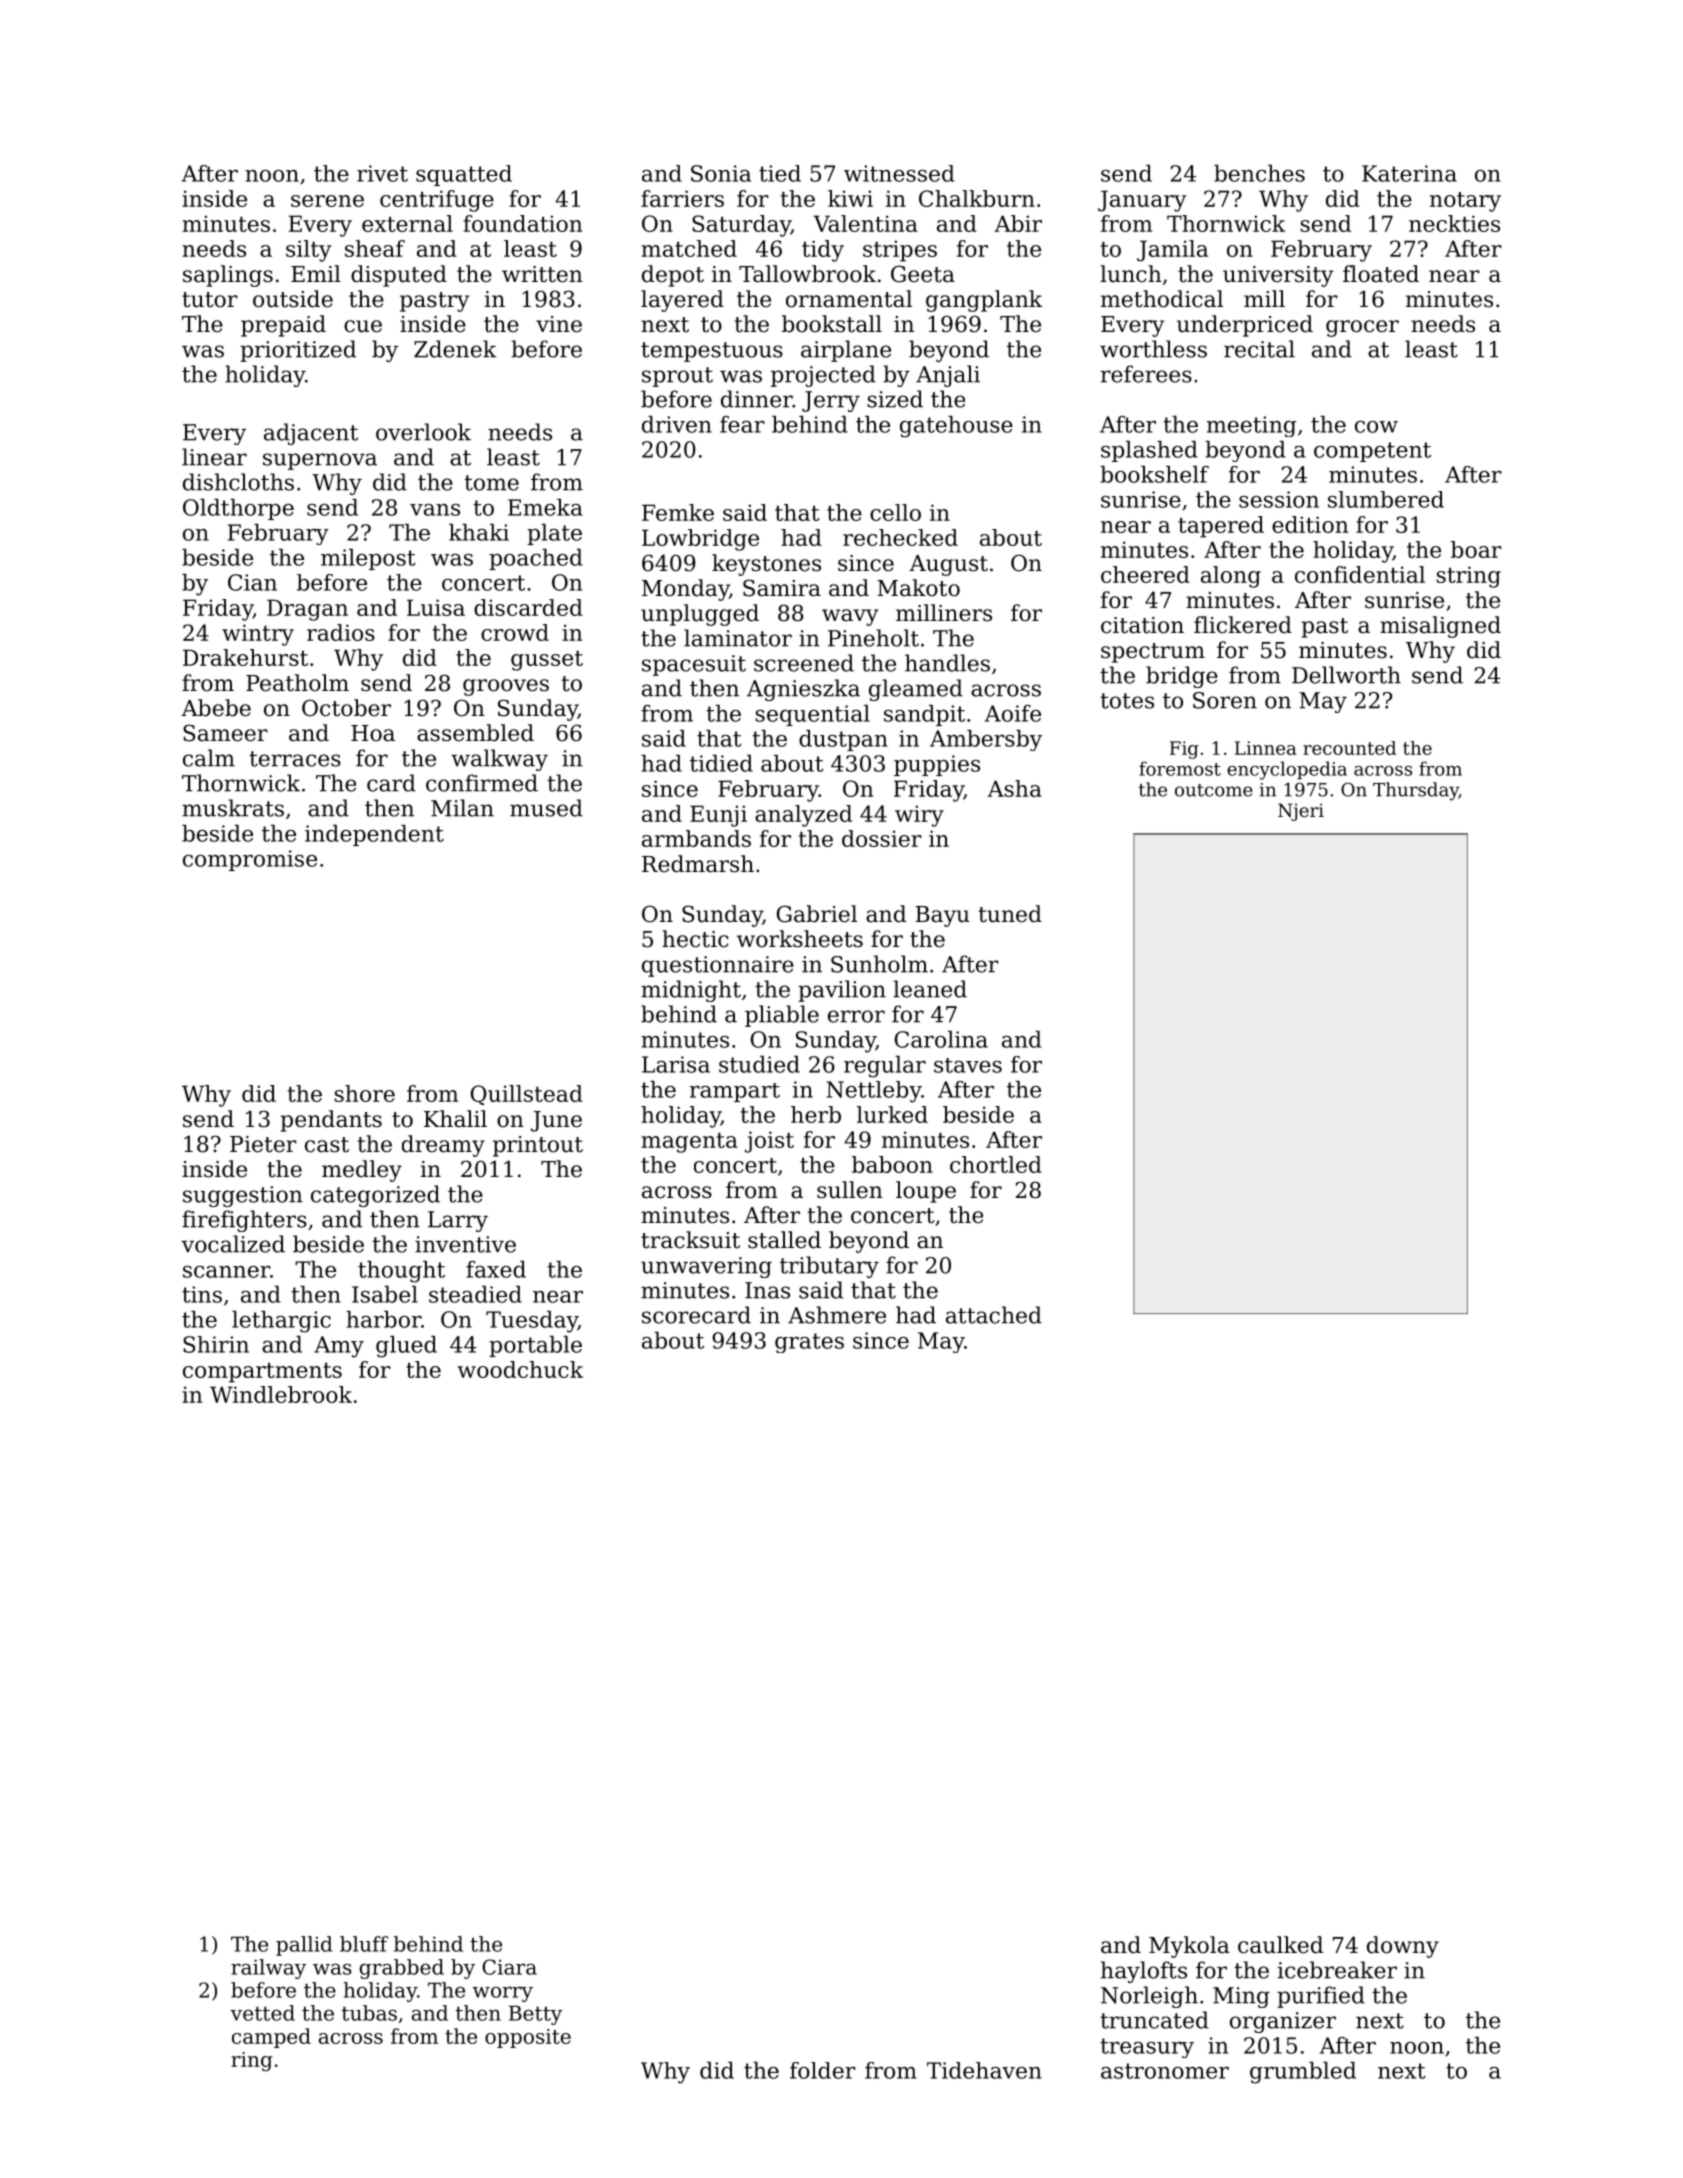 This screenshot has height=2178, width=1683. What do you see at coordinates (250, 860) in the screenshot?
I see `compromise` at bounding box center [250, 860].
